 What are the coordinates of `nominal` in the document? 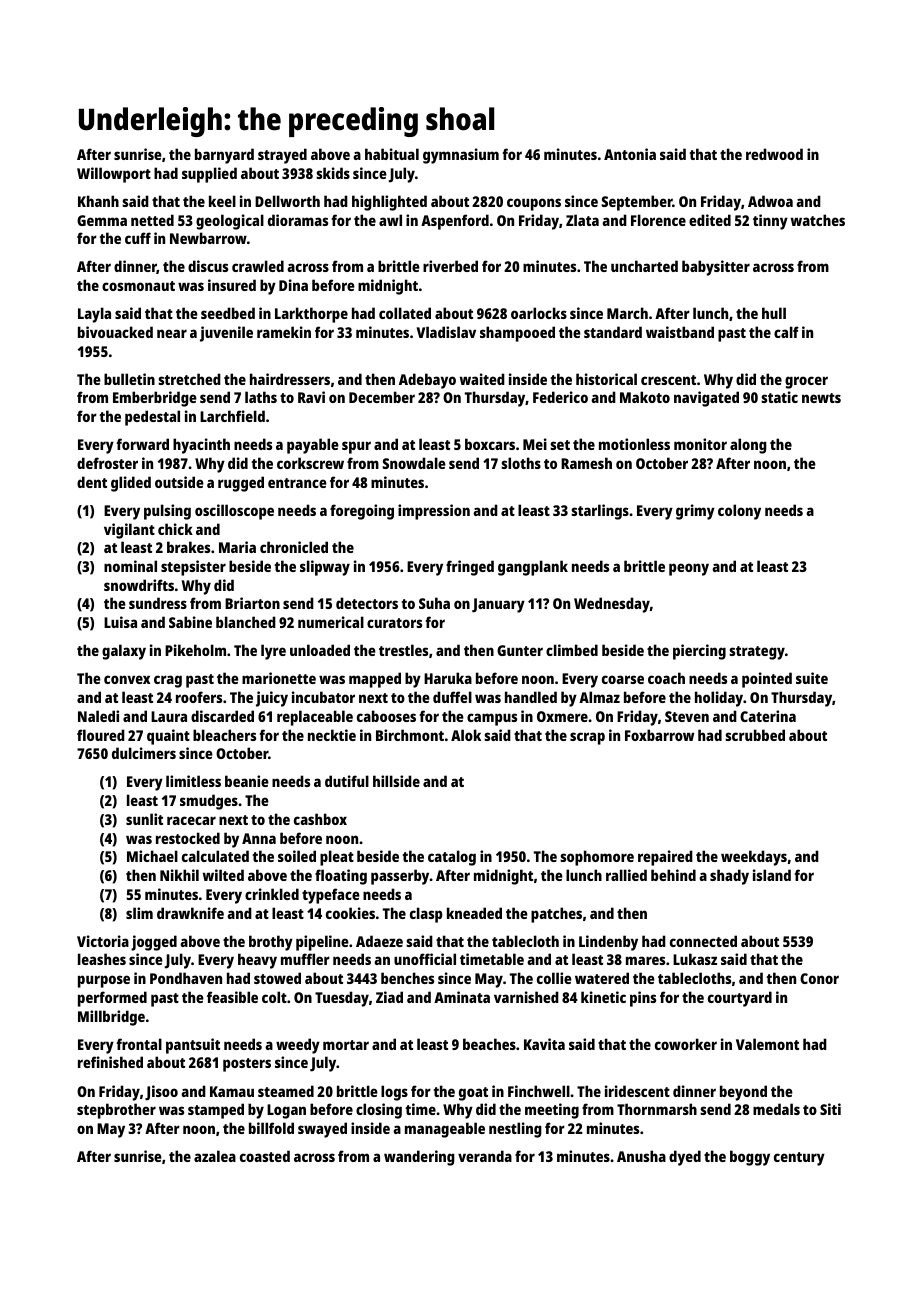 It's located at (130, 566).
